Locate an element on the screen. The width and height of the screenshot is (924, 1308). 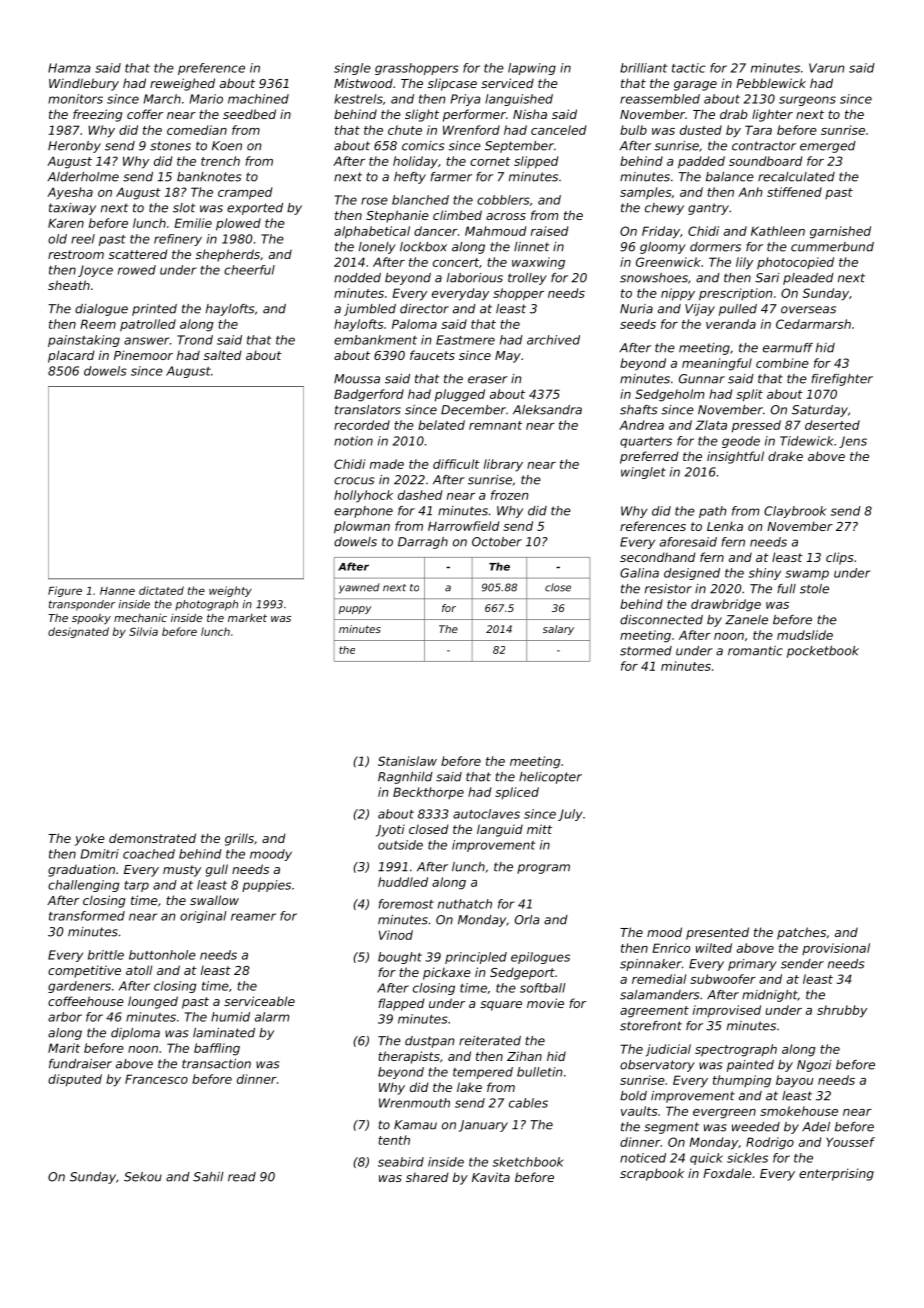
enterprising is located at coordinates (836, 1174).
